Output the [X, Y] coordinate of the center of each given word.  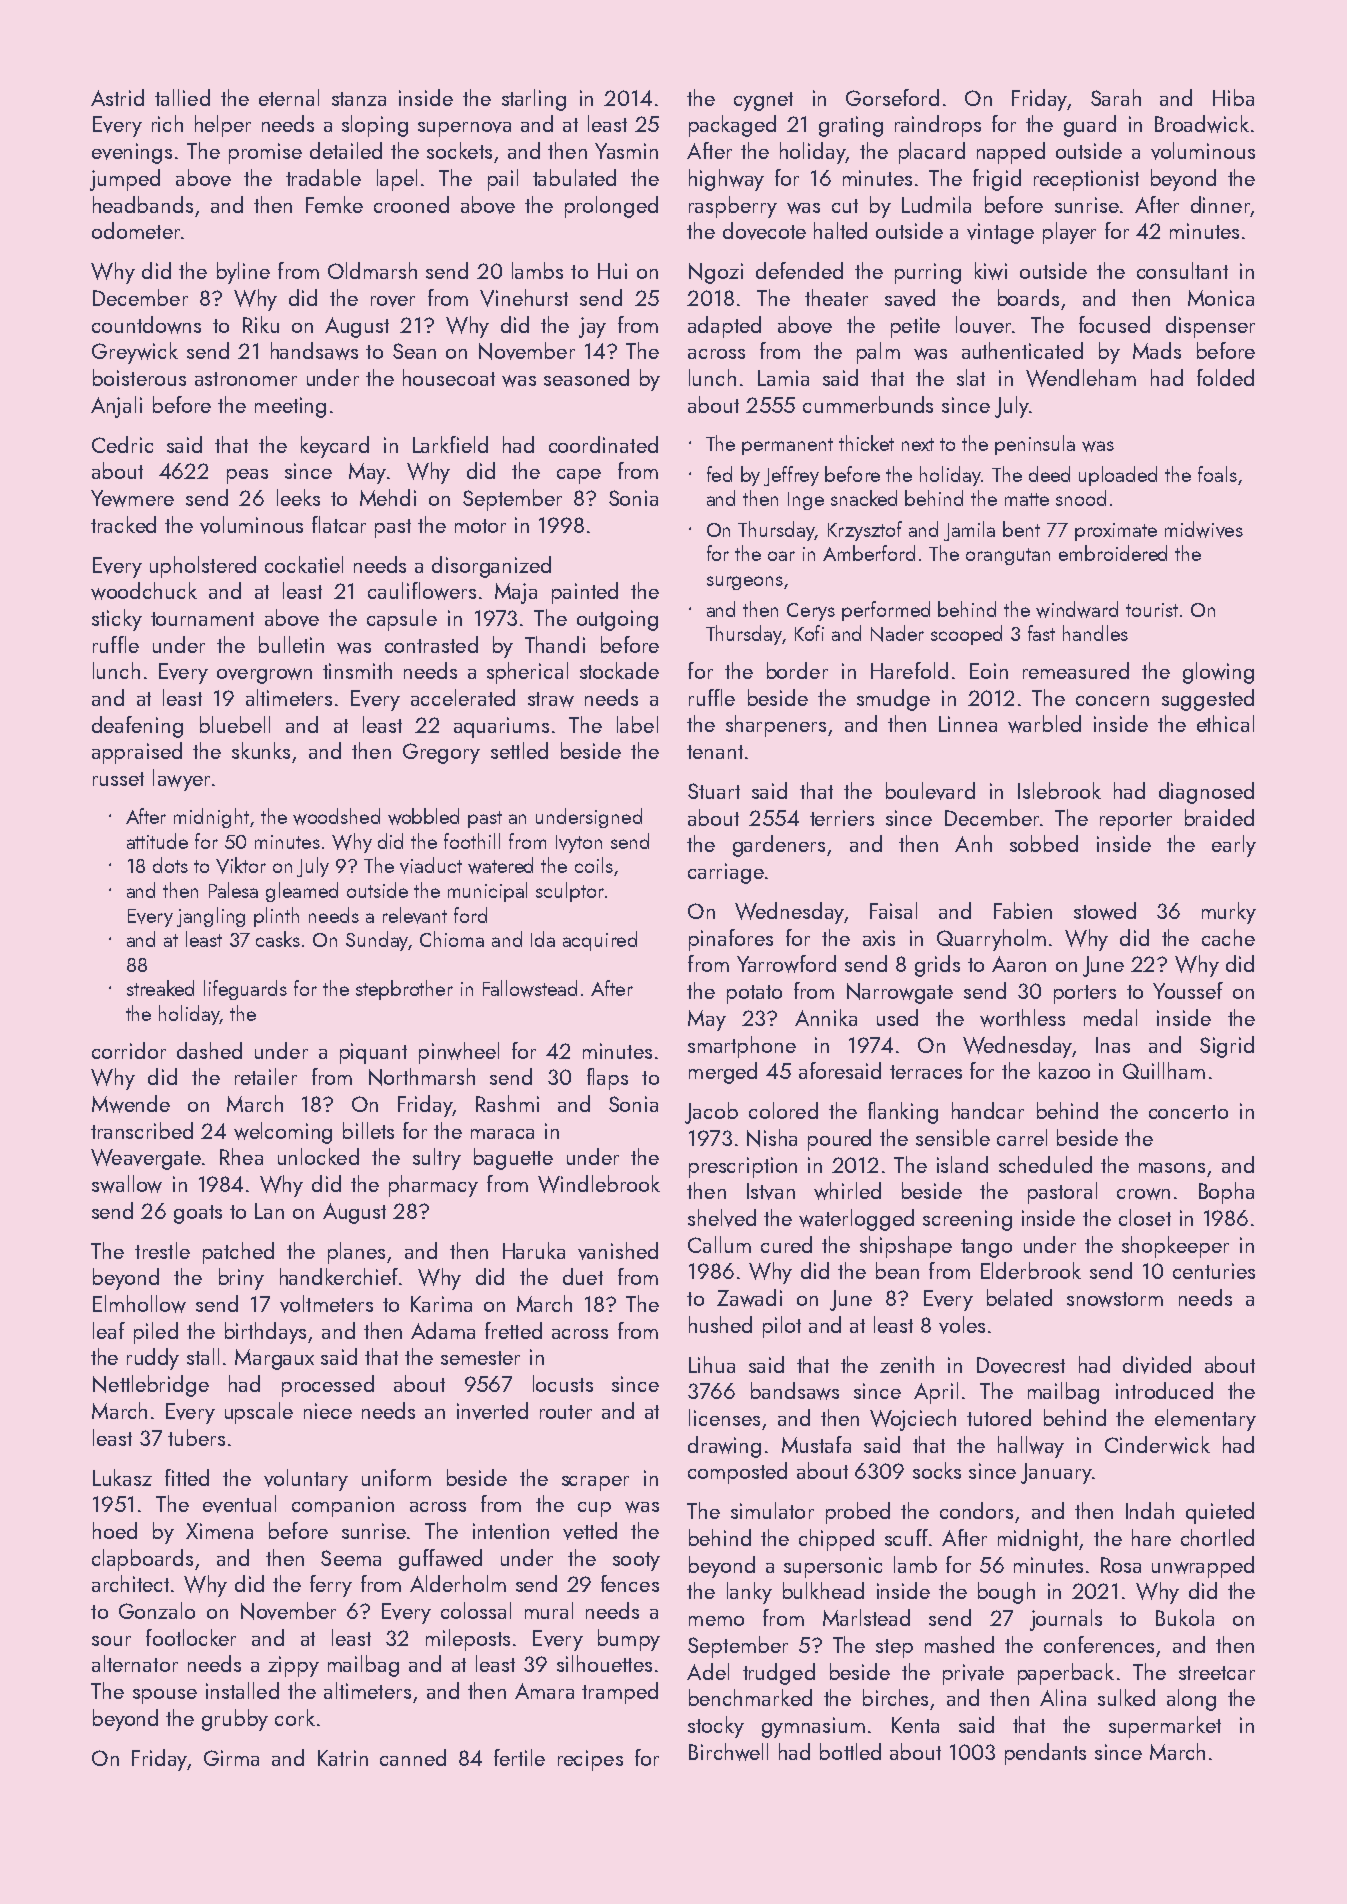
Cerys [811, 612]
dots [170, 865]
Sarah [1116, 97]
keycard [335, 447]
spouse [165, 1696]
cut [845, 206]
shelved [722, 1218]
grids [937, 966]
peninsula [1035, 445]
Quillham [1164, 1070]
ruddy [153, 1359]
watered [500, 865]
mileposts [468, 1640]
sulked [1126, 1697]
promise [265, 153]
